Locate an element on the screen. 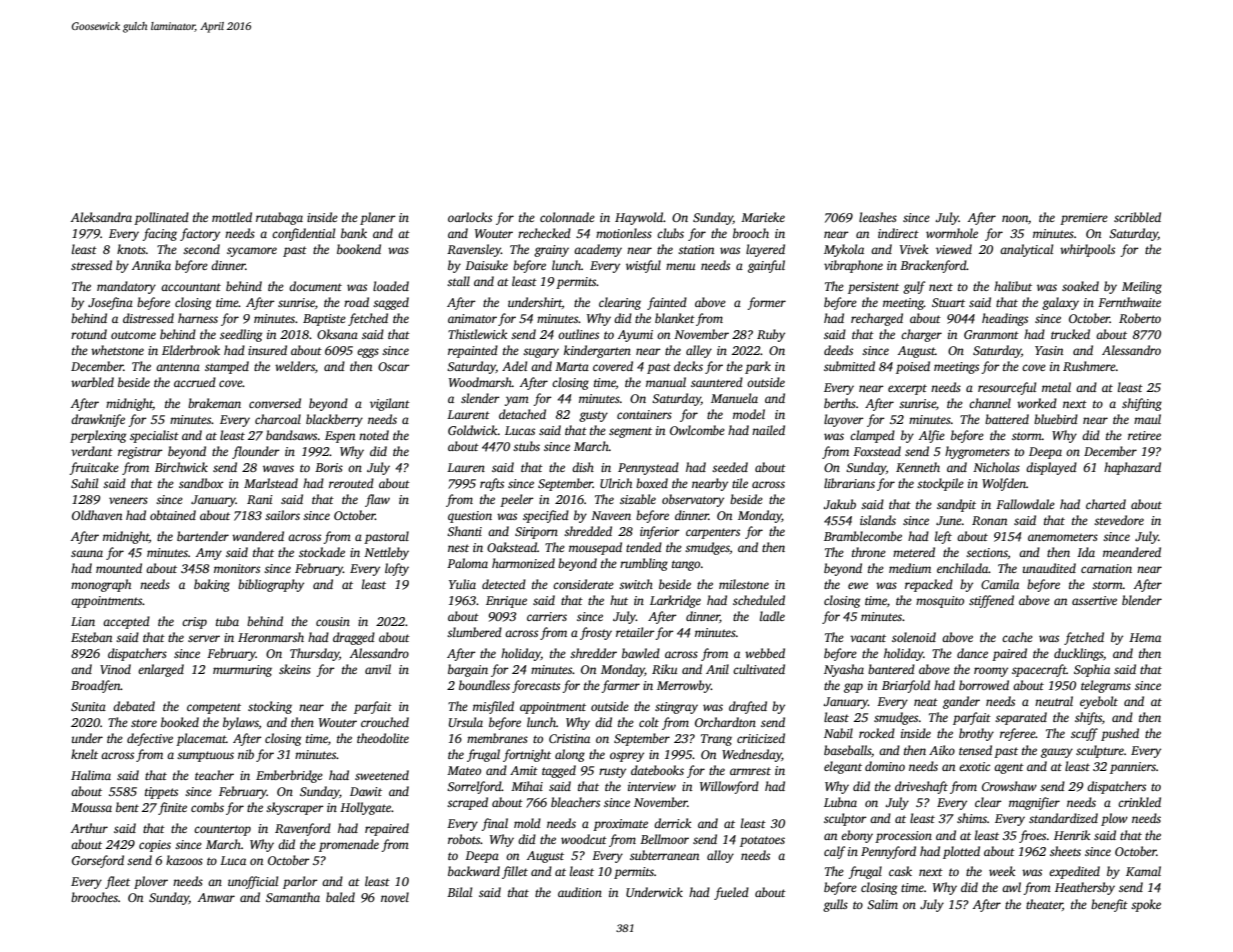 This screenshot has height=952, width=1233. knots is located at coordinates (131, 249).
